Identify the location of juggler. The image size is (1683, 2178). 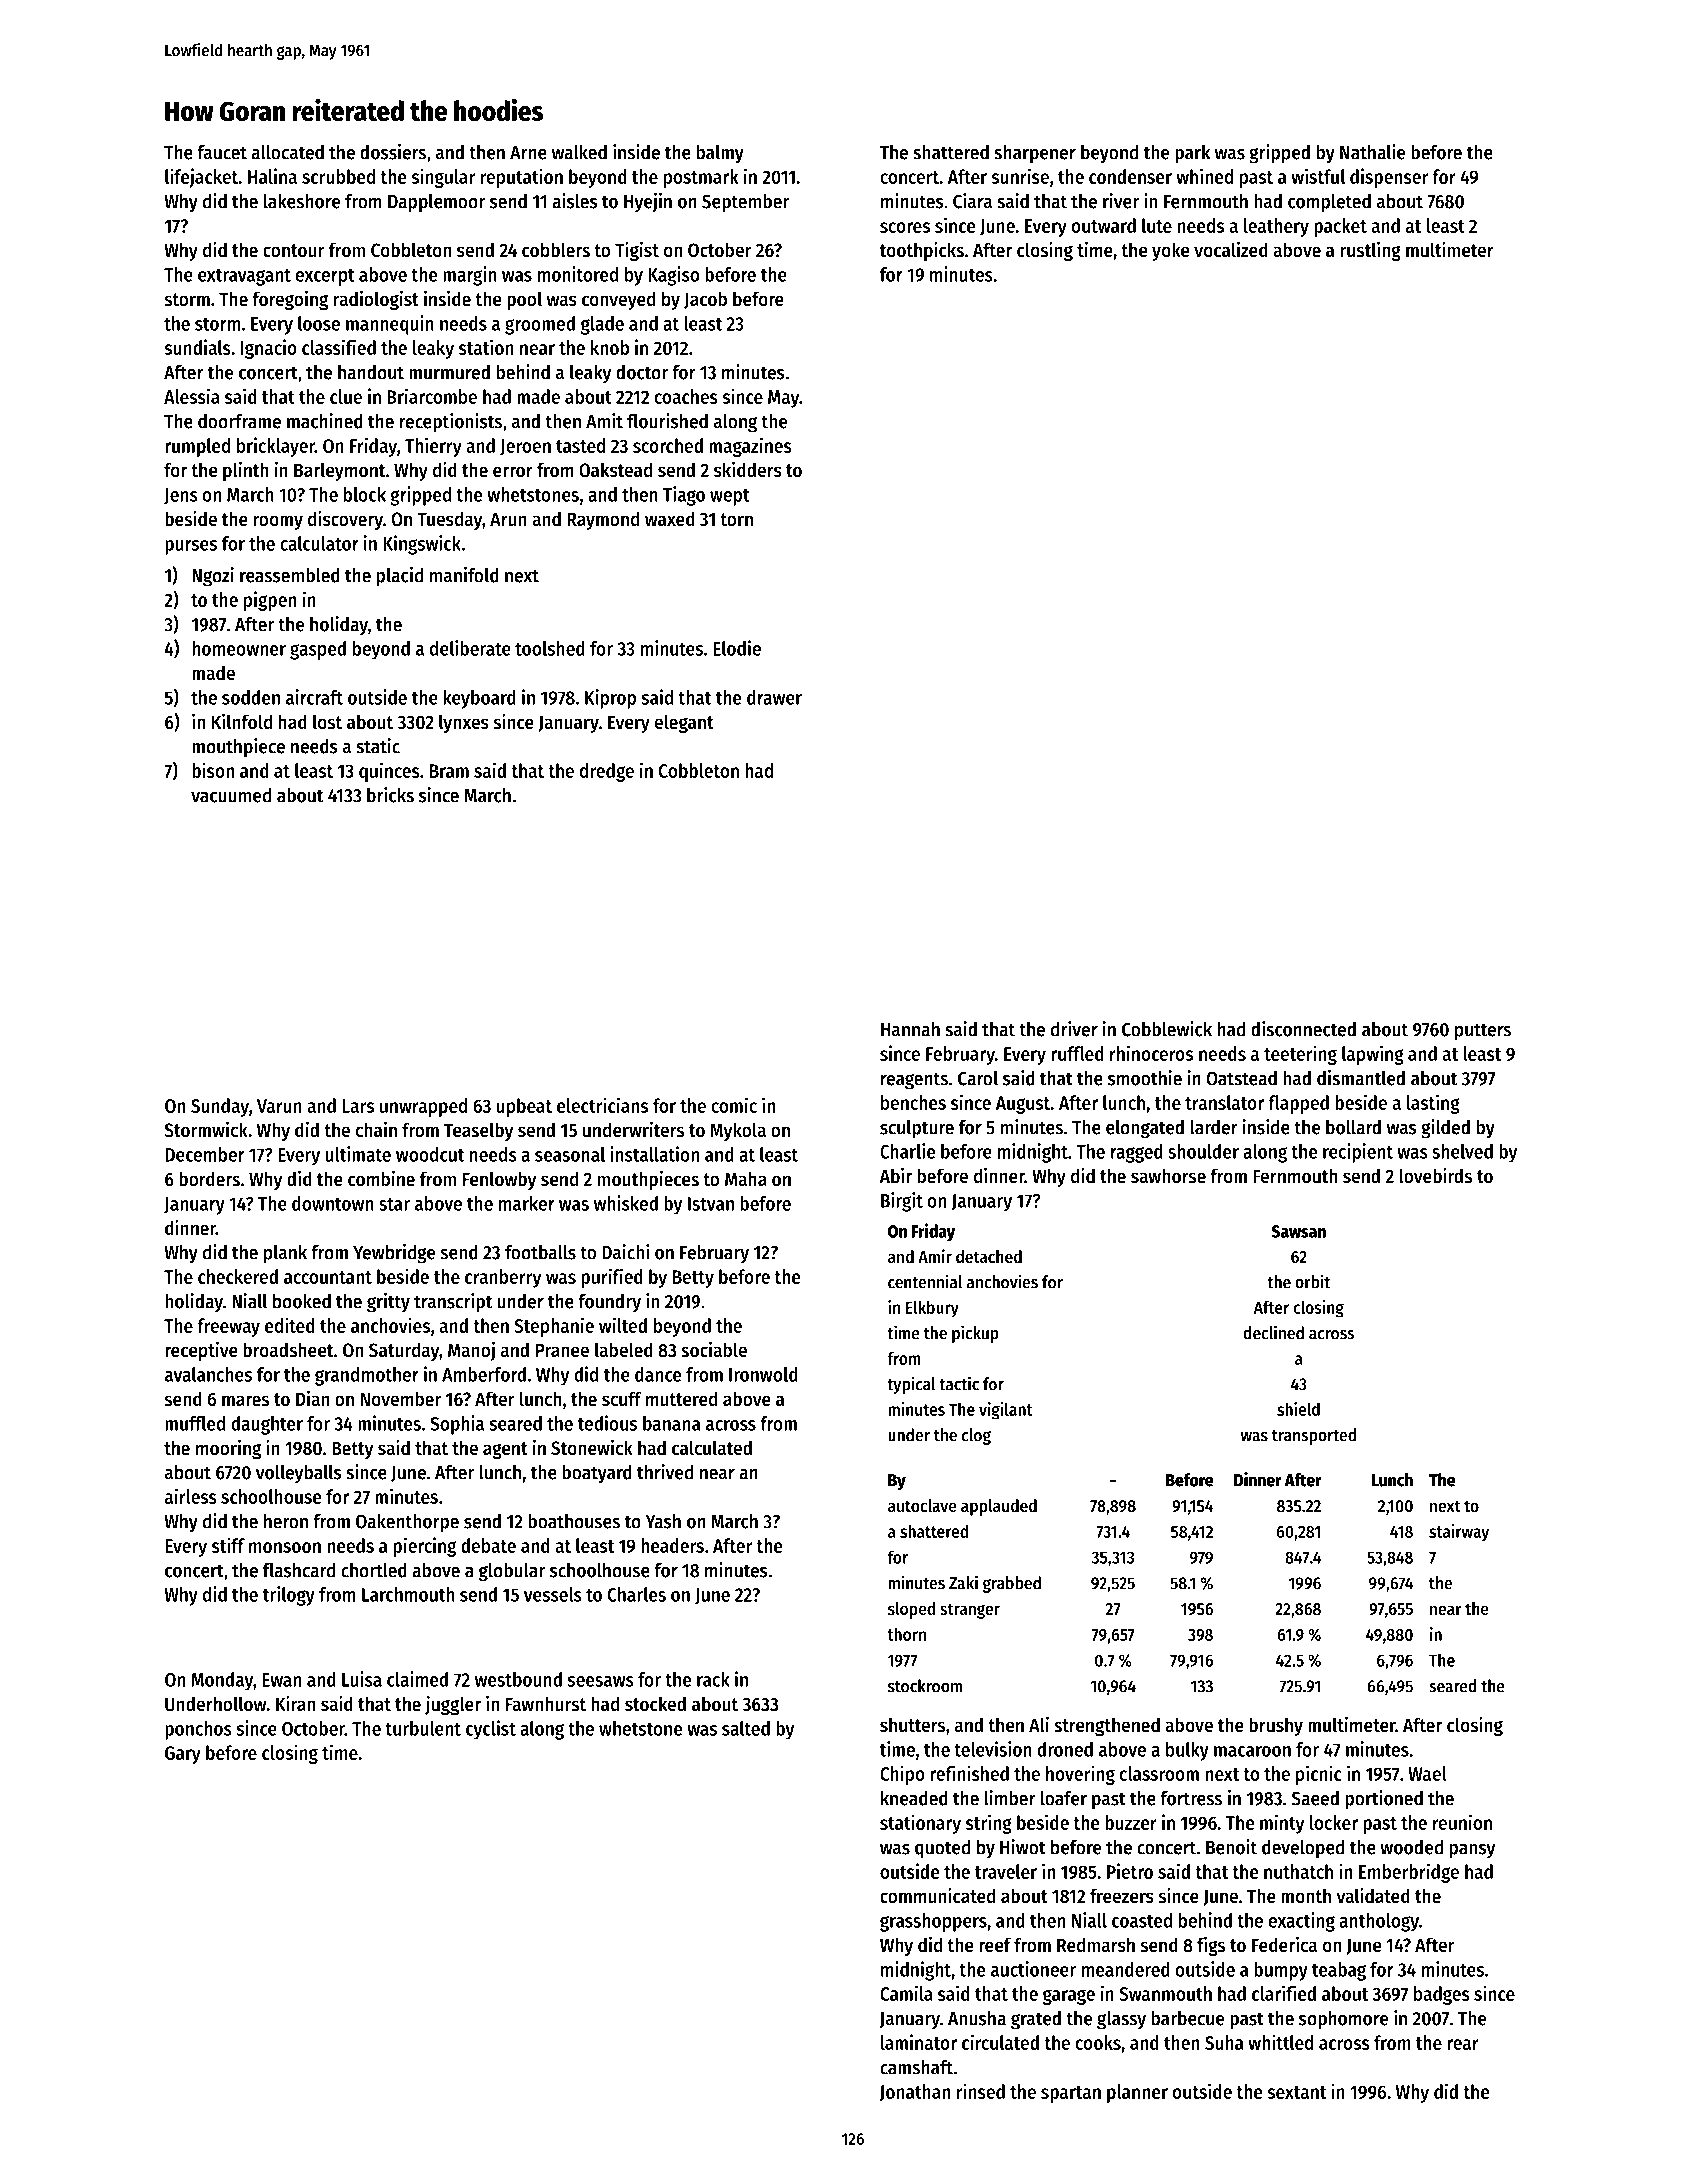
(453, 1705).
